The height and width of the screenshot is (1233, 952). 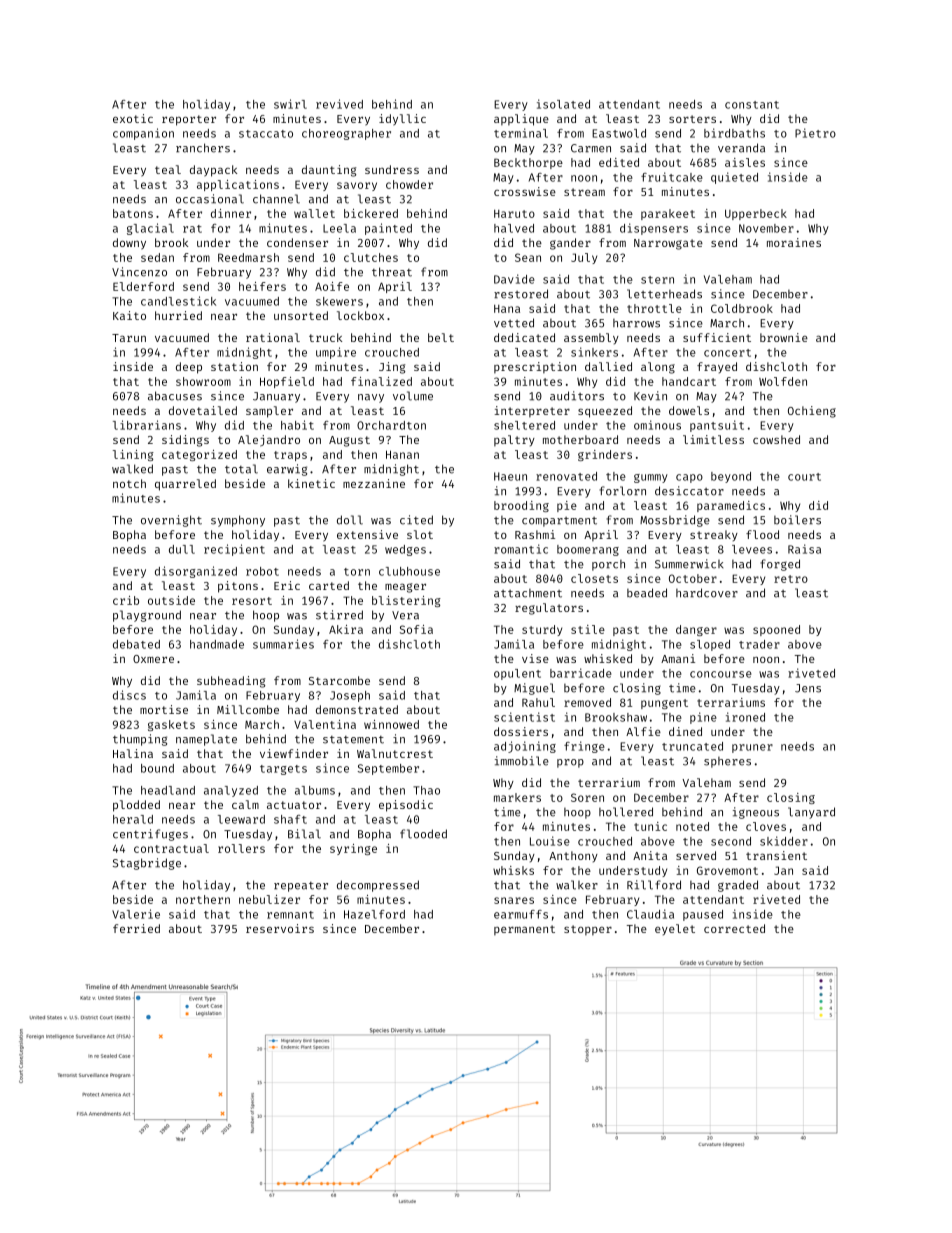 What do you see at coordinates (752, 105) in the screenshot?
I see `constant` at bounding box center [752, 105].
